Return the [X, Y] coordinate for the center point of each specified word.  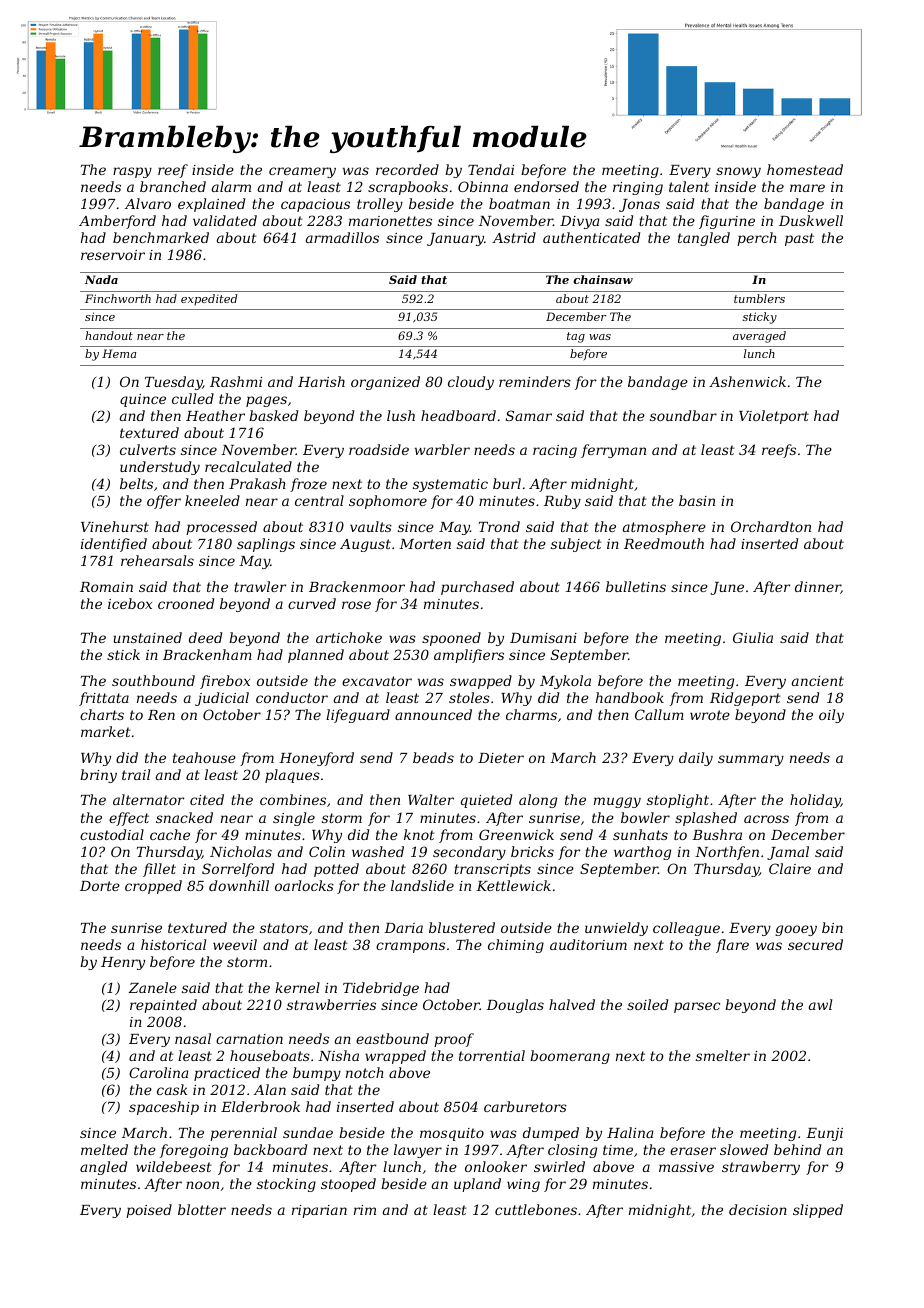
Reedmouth [664, 543]
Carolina [158, 1072]
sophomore [388, 502]
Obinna [483, 186]
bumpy [317, 1074]
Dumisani [543, 638]
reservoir [113, 255]
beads [433, 757]
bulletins [636, 586]
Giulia [753, 637]
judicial [222, 699]
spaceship [164, 1108]
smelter [723, 1055]
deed [205, 637]
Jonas [639, 205]
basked [273, 415]
